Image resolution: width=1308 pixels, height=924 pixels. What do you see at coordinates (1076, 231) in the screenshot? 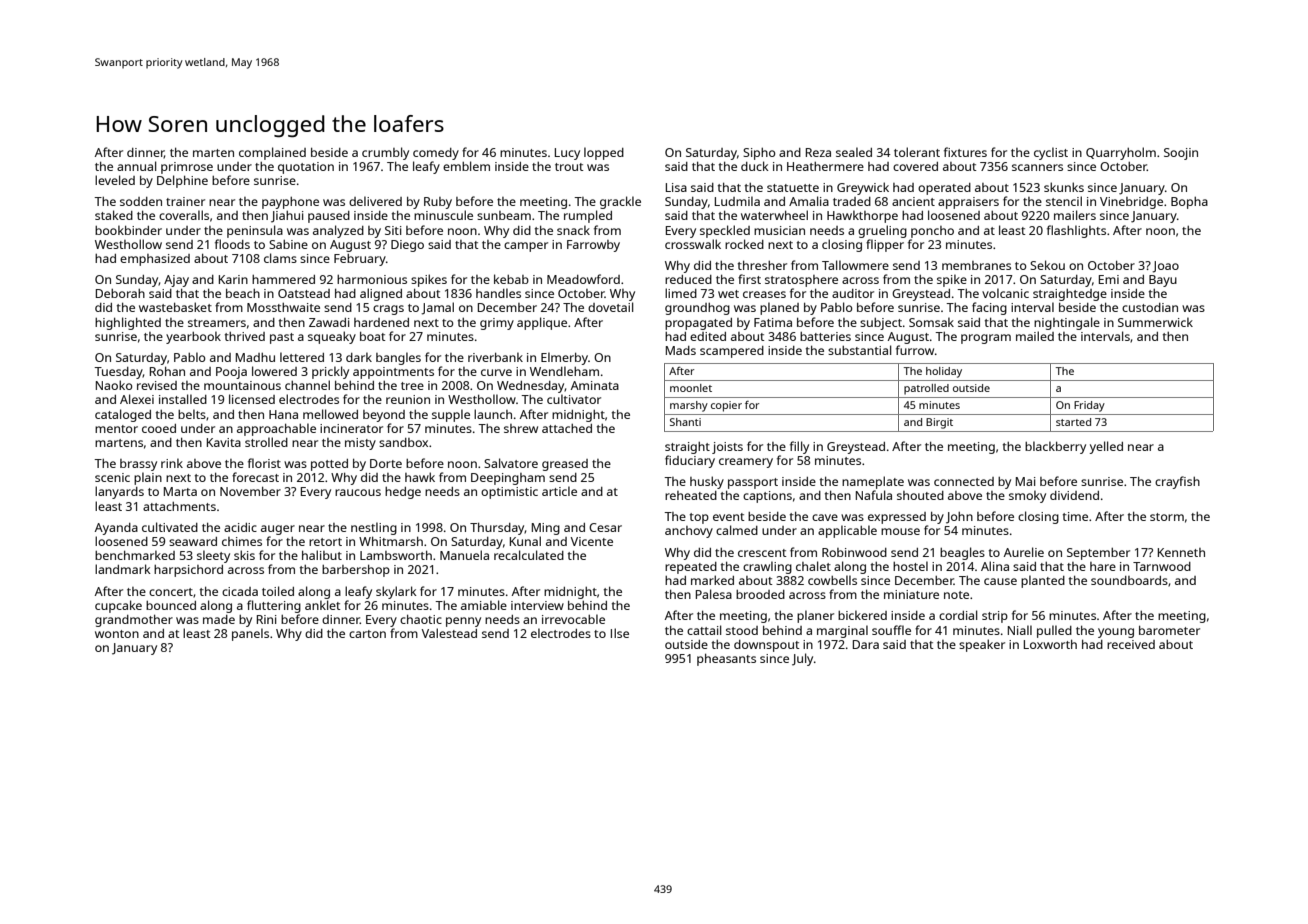
I see `flashlights` at bounding box center [1076, 231].
